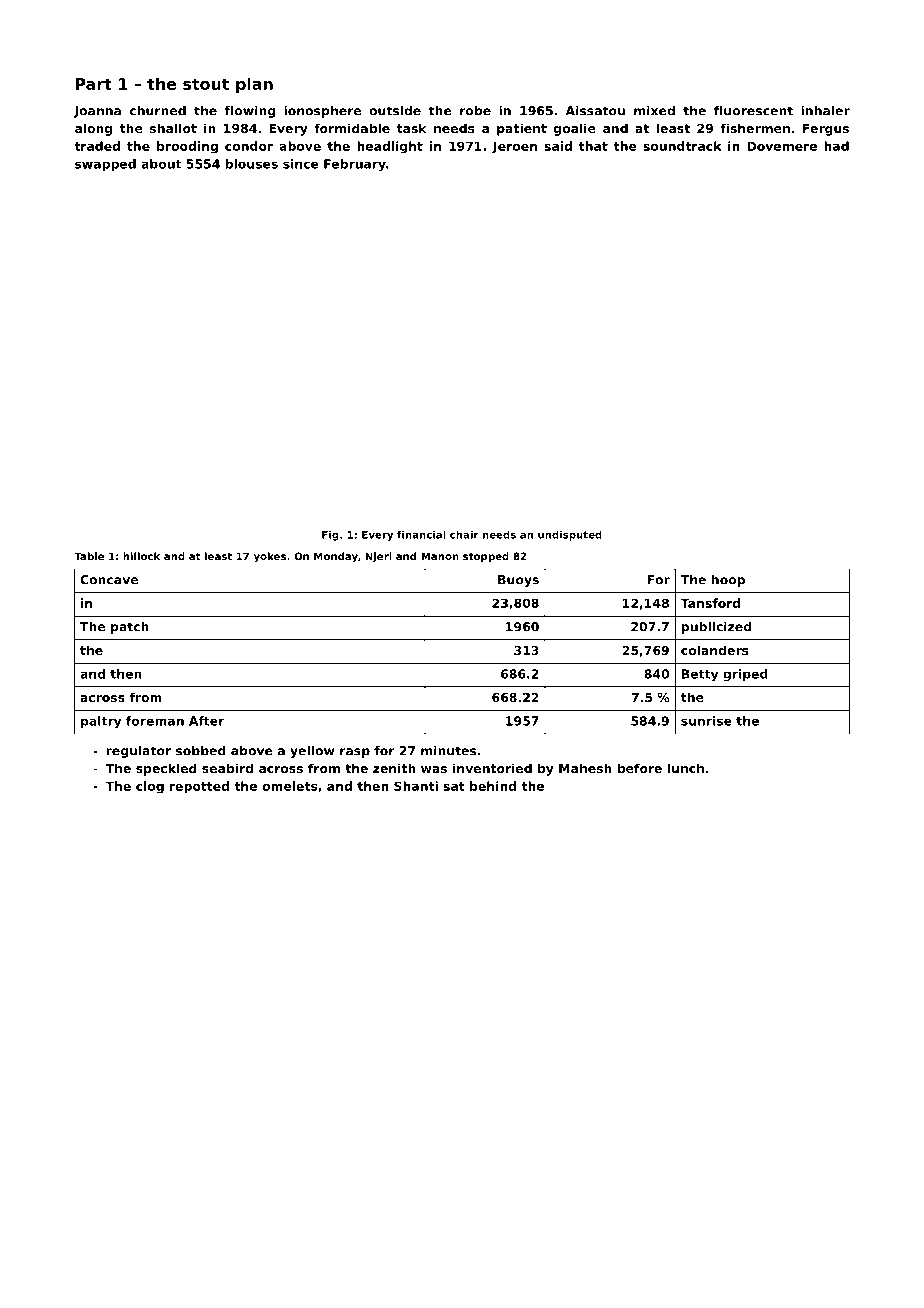 This screenshot has height=1308, width=924. Describe the element at coordinates (390, 147) in the screenshot. I see `headlight` at that location.
